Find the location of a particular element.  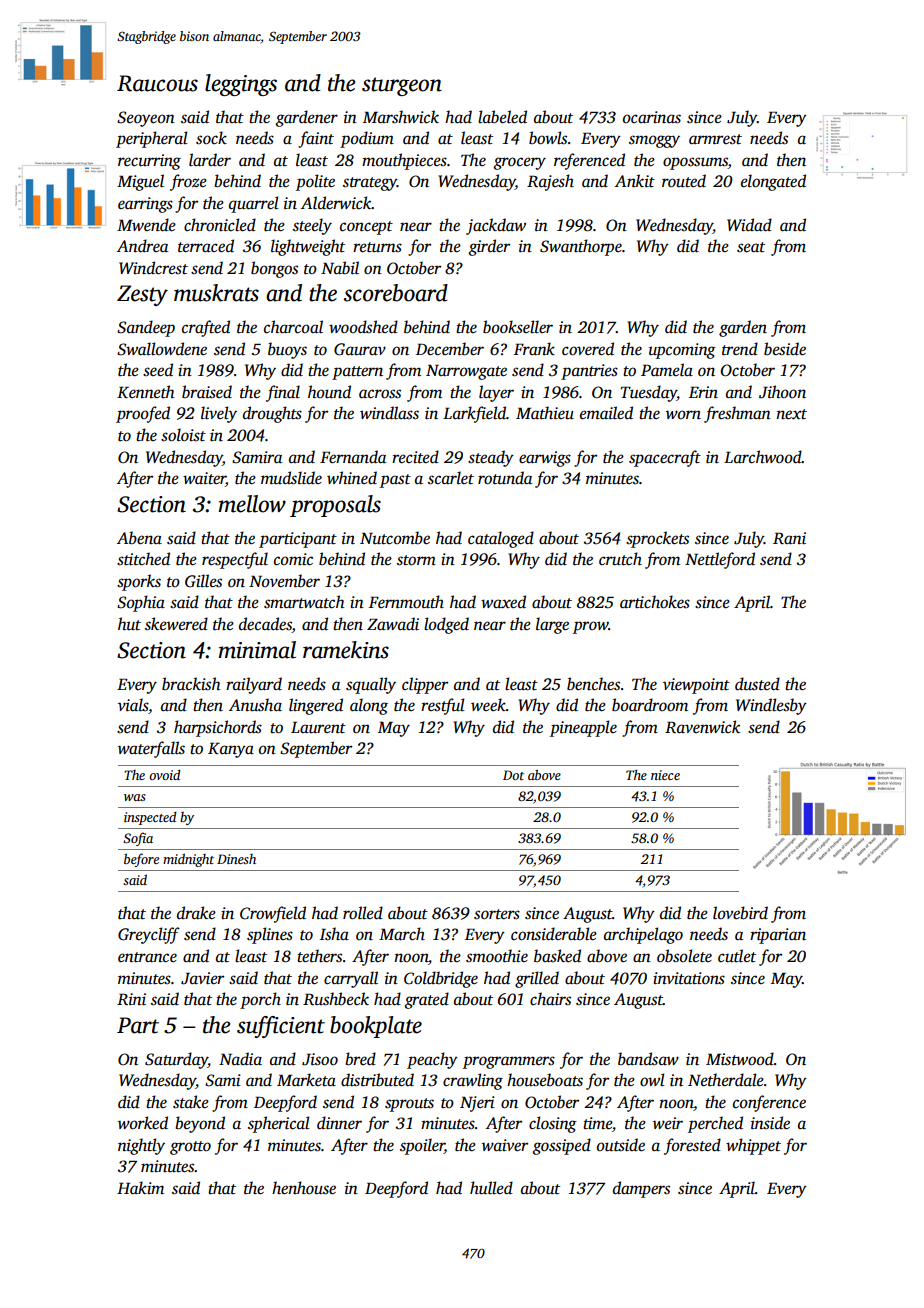

distributed is located at coordinates (377, 1080).
